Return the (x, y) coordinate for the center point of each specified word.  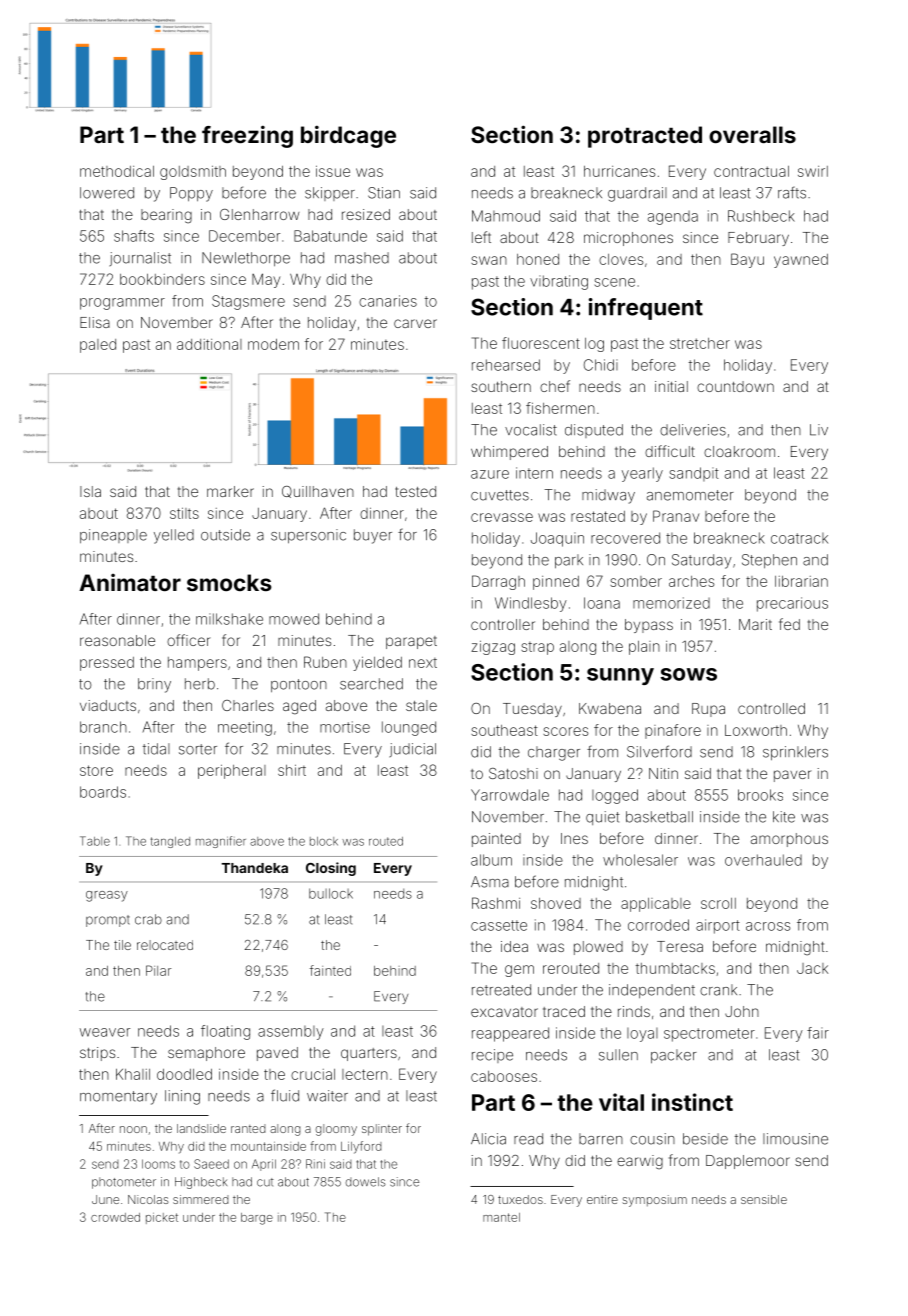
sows (688, 674)
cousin (652, 1139)
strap (537, 648)
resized (366, 214)
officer (188, 640)
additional (209, 344)
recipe (492, 1056)
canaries (388, 301)
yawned (801, 261)
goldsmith (193, 173)
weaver (105, 1032)
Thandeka (254, 868)
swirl (813, 171)
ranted (248, 1128)
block (324, 841)
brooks (760, 795)
